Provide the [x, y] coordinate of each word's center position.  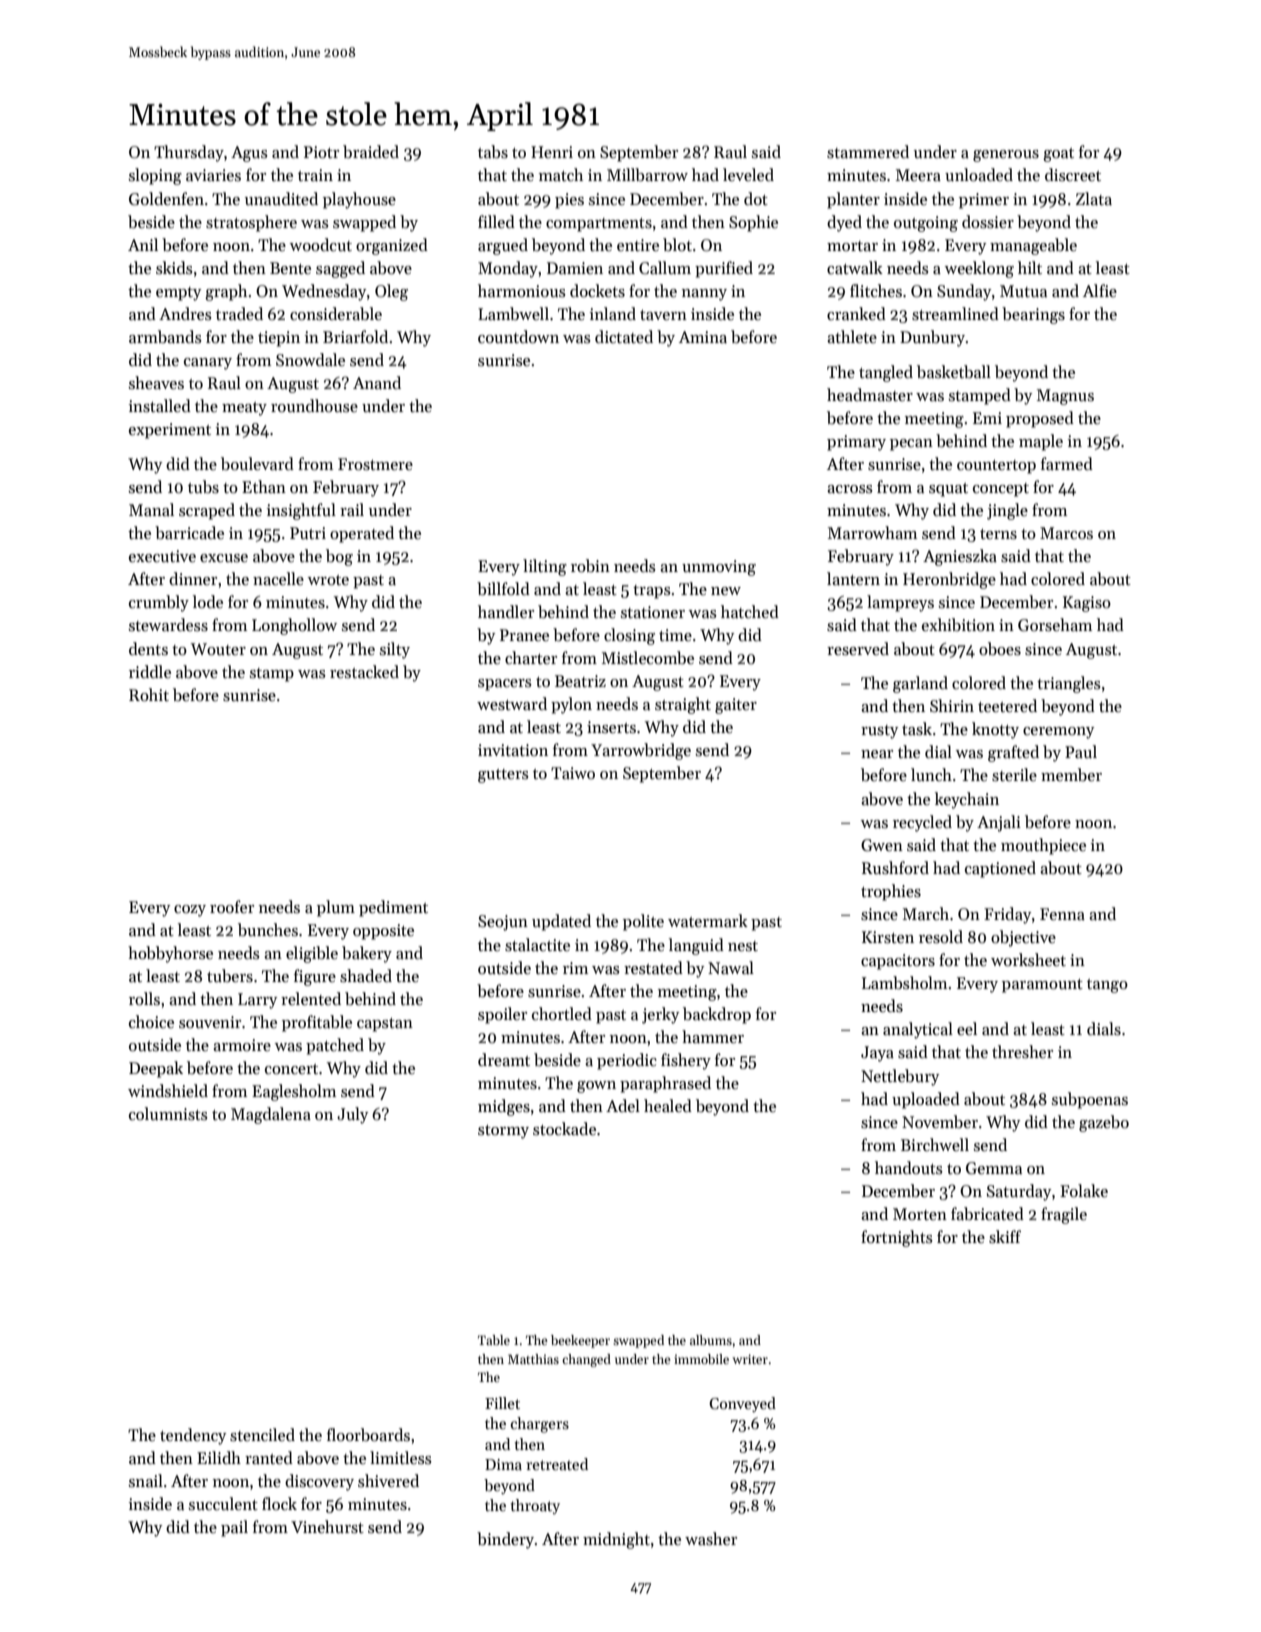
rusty [879, 732]
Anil [143, 244]
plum [336, 908]
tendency [193, 1436]
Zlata [1094, 198]
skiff [1005, 1237]
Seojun [503, 923]
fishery [686, 1061]
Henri [552, 152]
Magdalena [271, 1115]
